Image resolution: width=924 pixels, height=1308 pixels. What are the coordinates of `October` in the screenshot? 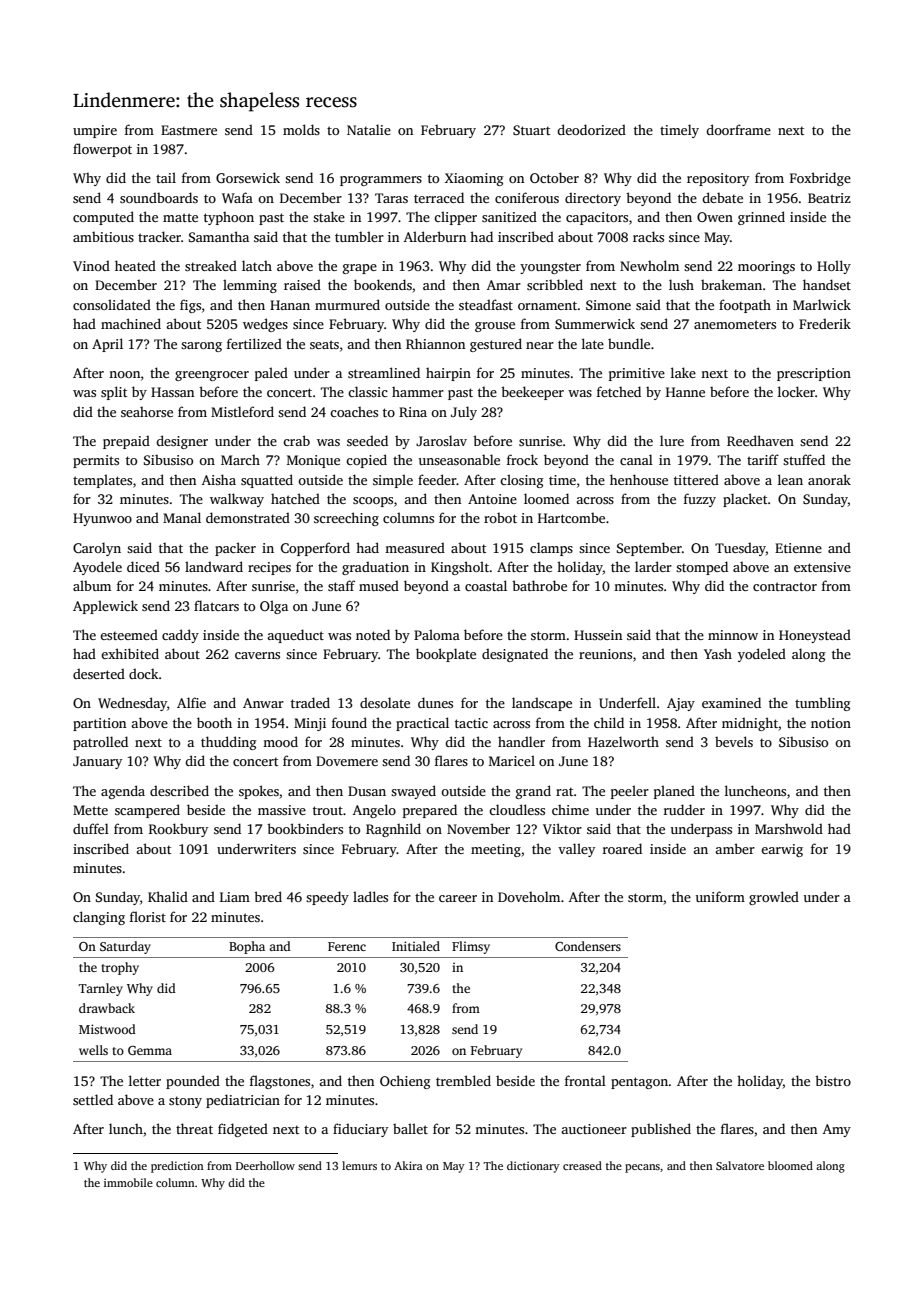 It's located at (554, 177).
